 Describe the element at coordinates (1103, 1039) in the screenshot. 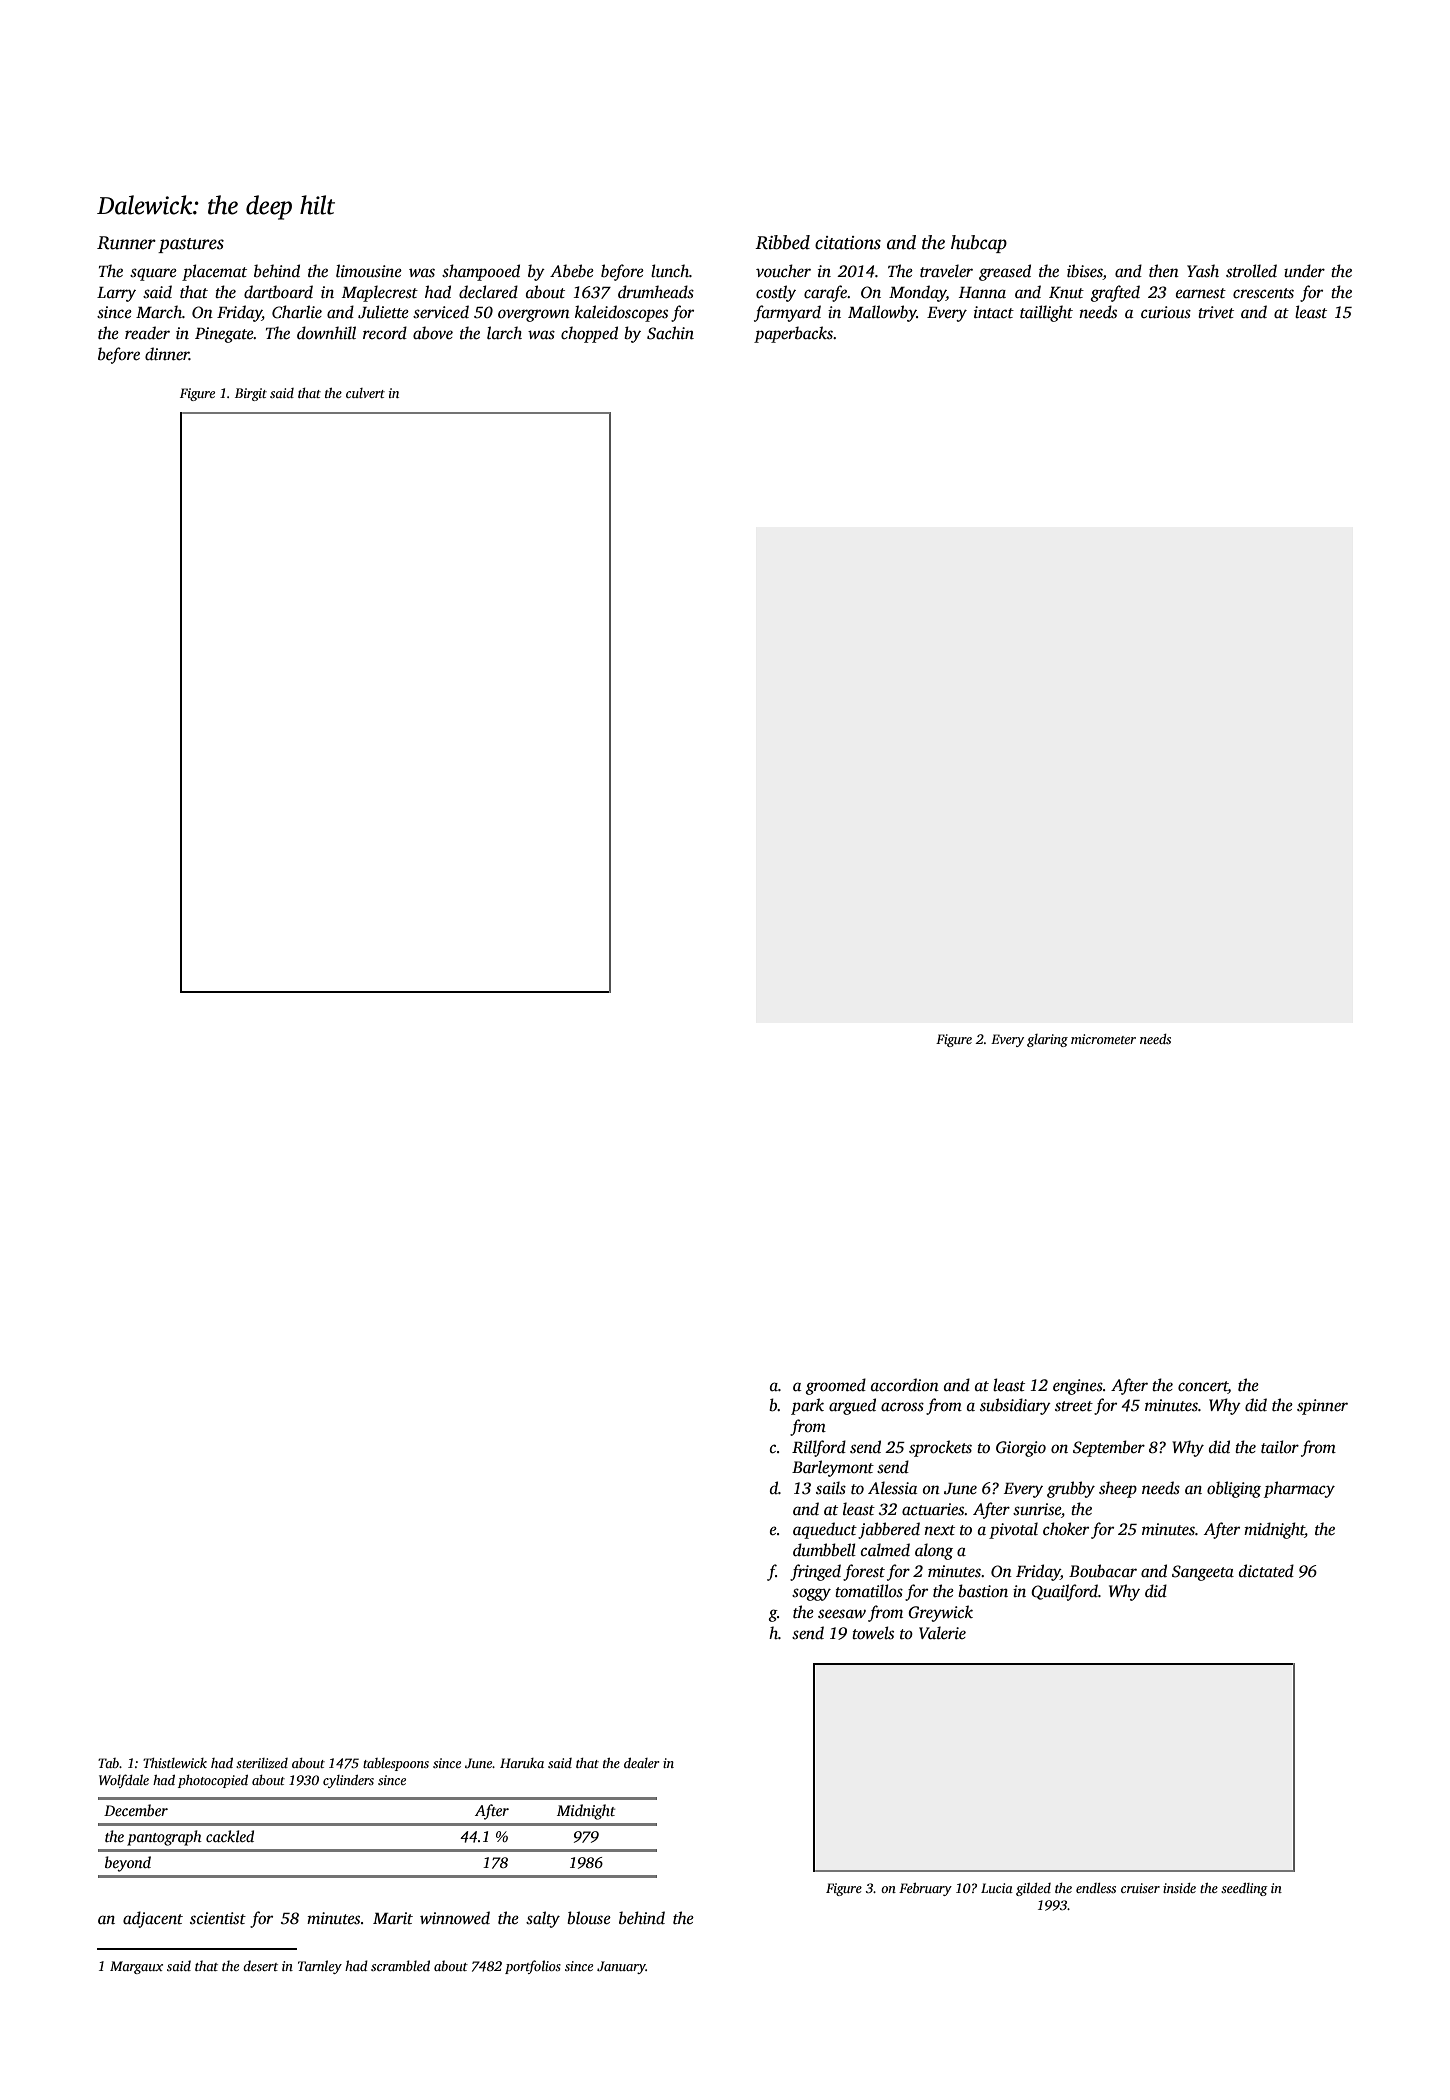

I see `micrometer` at that location.
